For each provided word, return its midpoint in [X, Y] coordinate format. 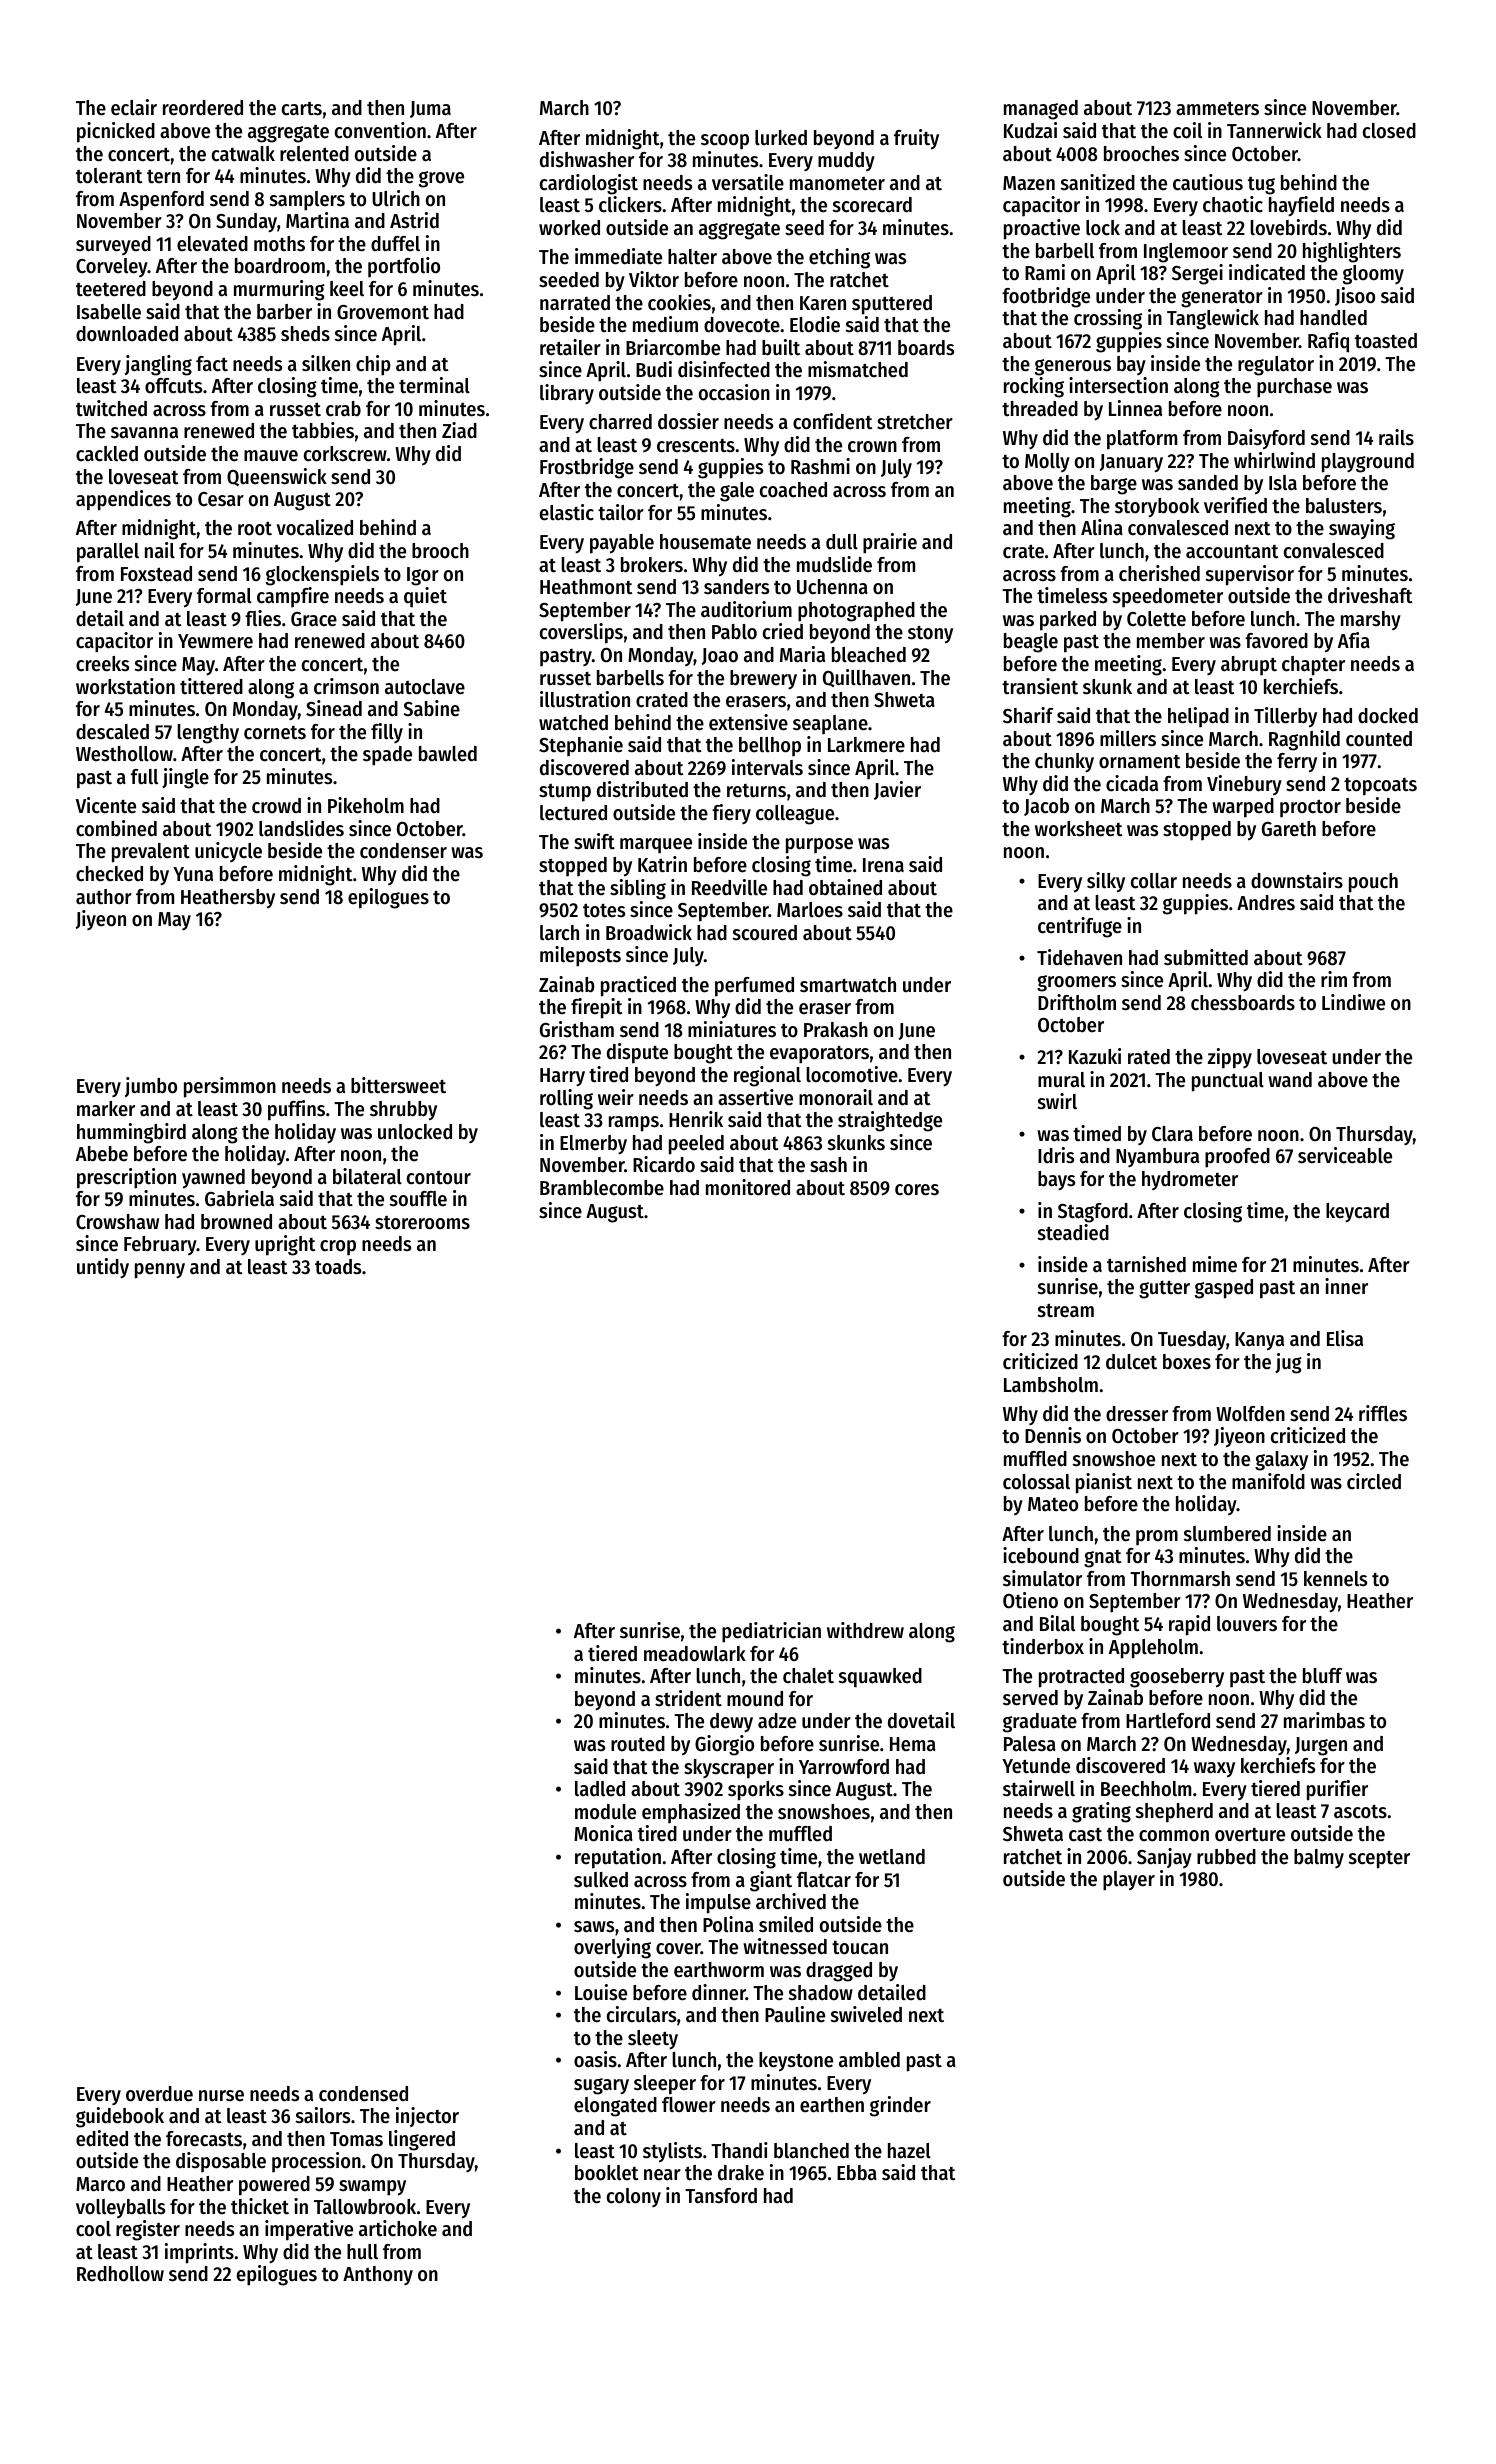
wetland [892, 1857]
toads [338, 1267]
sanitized [1098, 182]
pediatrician [771, 1632]
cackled [107, 454]
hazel [909, 2151]
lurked [781, 138]
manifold [1268, 1481]
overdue [159, 2094]
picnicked [116, 132]
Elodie [815, 324]
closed [1389, 131]
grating [1101, 1812]
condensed [363, 2094]
